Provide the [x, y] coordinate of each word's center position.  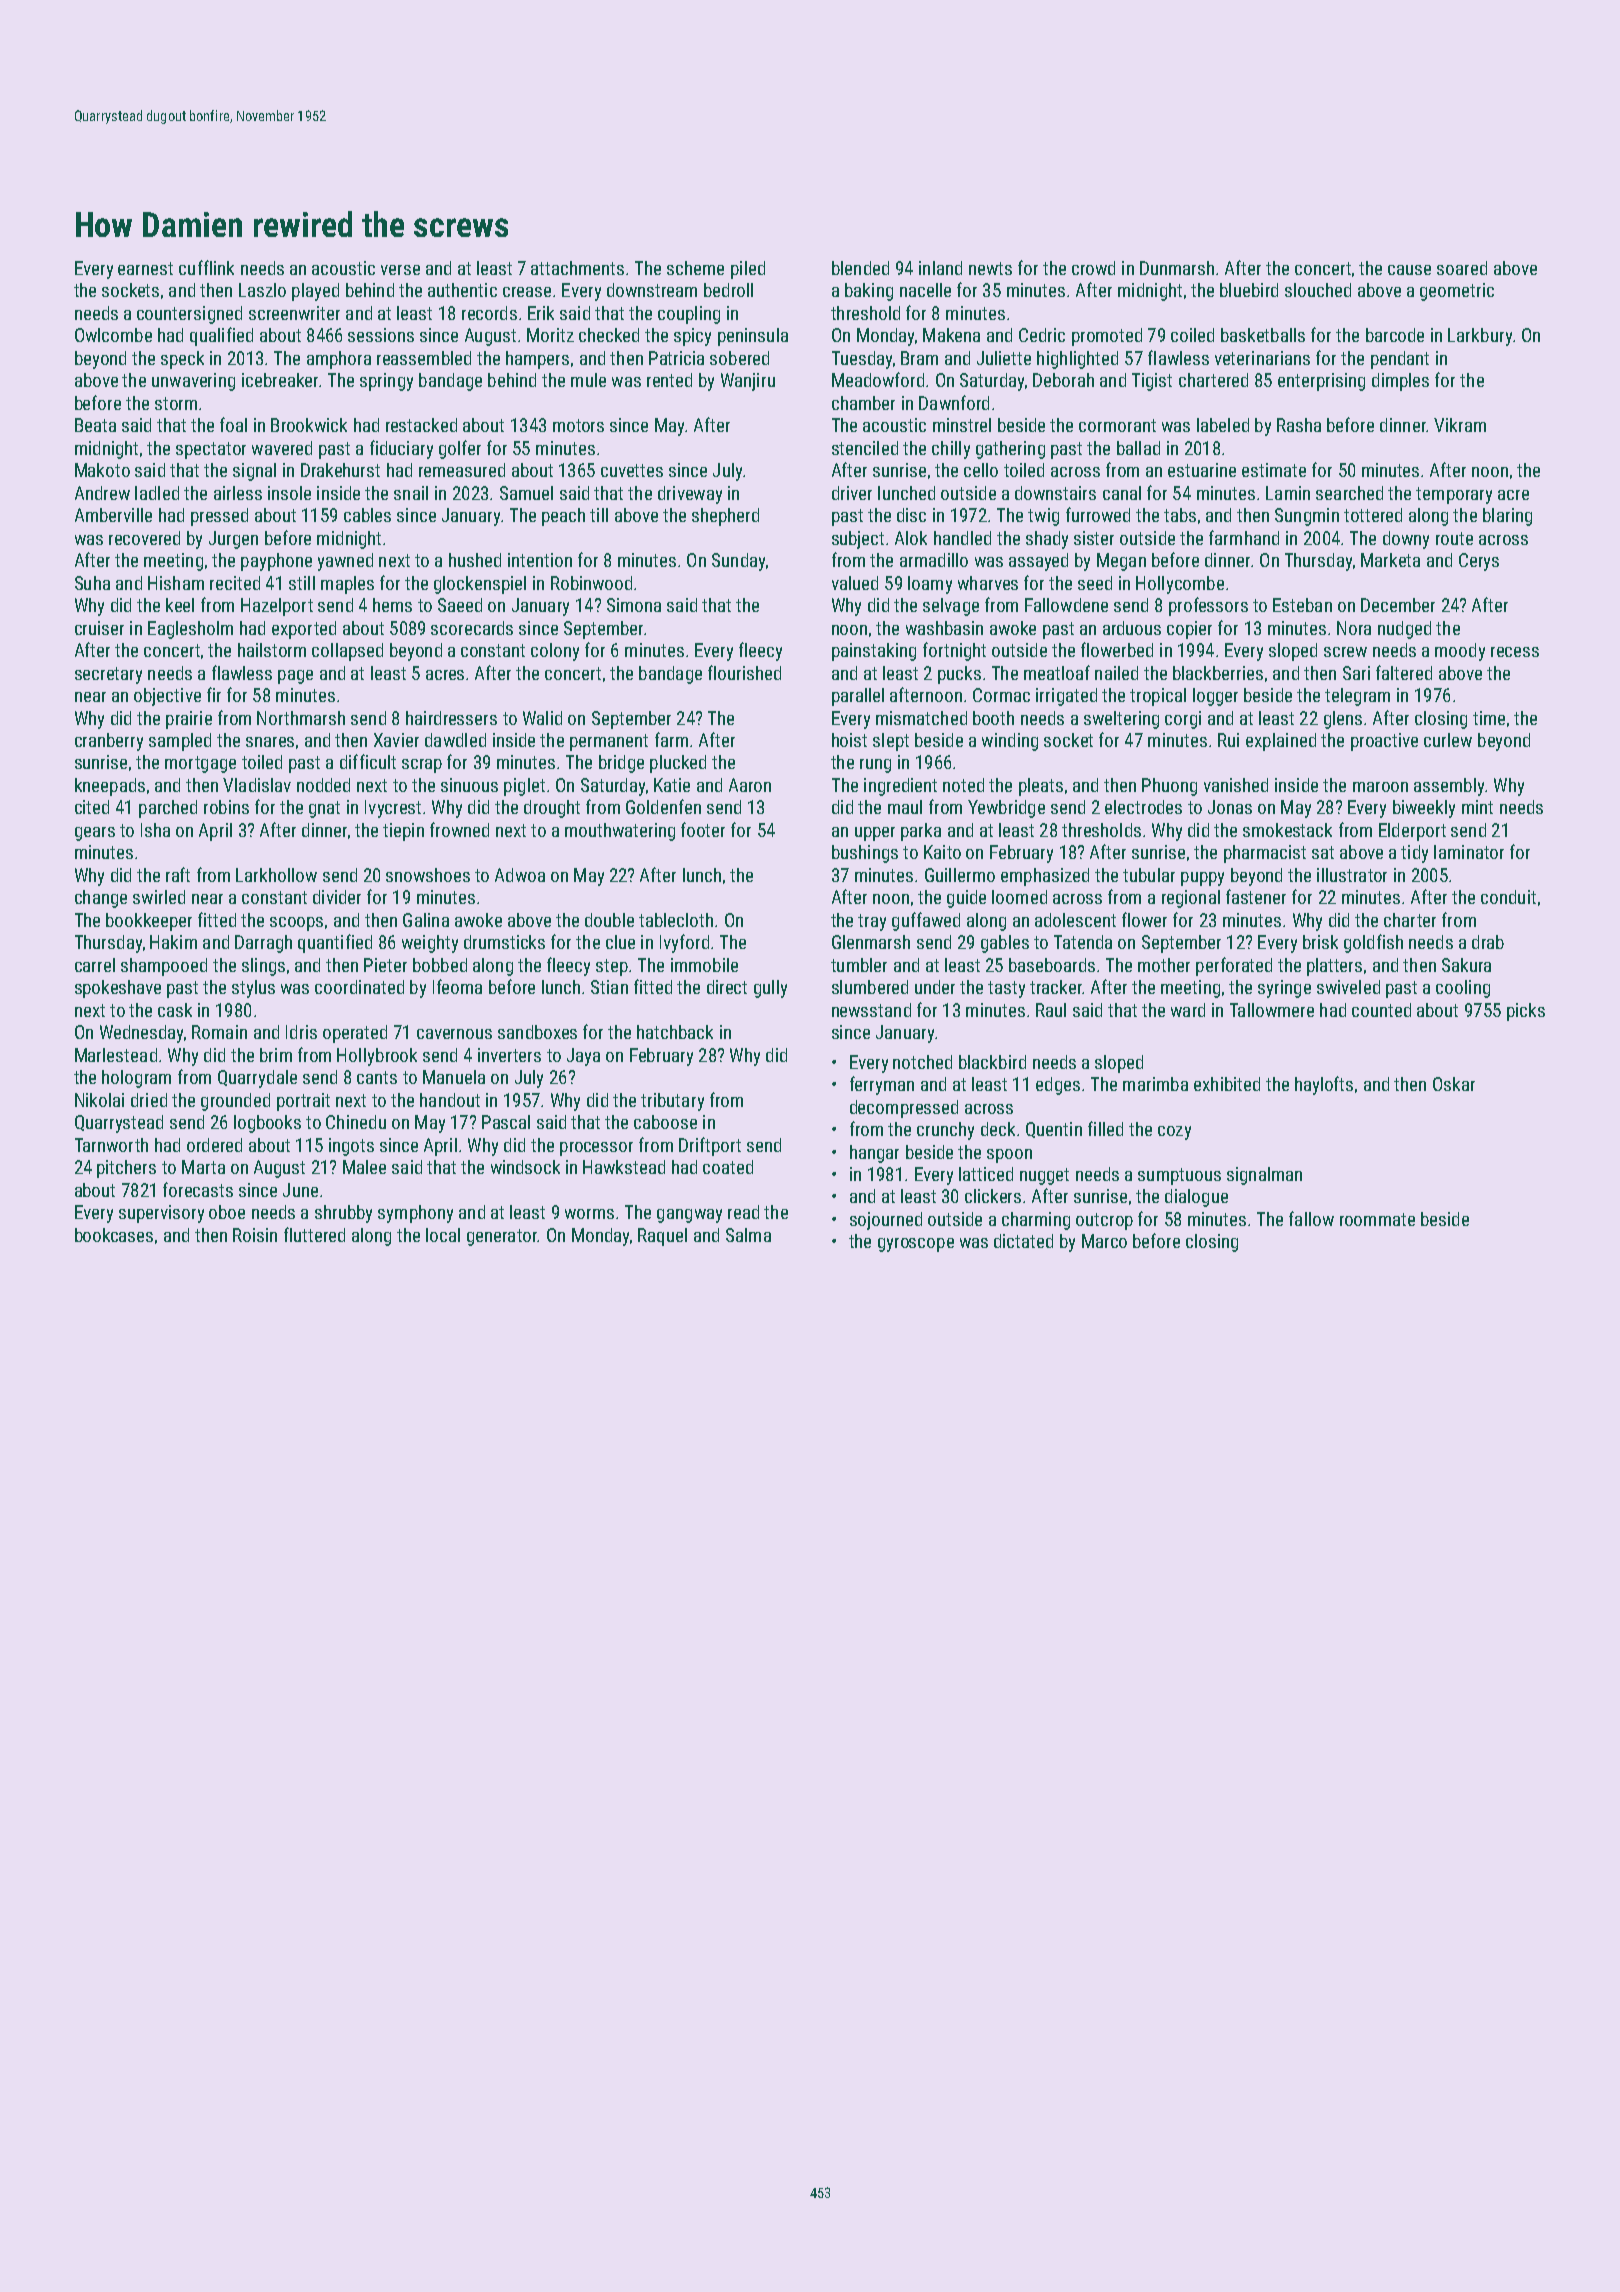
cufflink [206, 267]
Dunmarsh [1177, 268]
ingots [351, 1147]
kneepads [110, 787]
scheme [695, 268]
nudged [1404, 630]
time [1489, 718]
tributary [672, 1102]
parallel [858, 697]
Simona [634, 605]
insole [289, 493]
